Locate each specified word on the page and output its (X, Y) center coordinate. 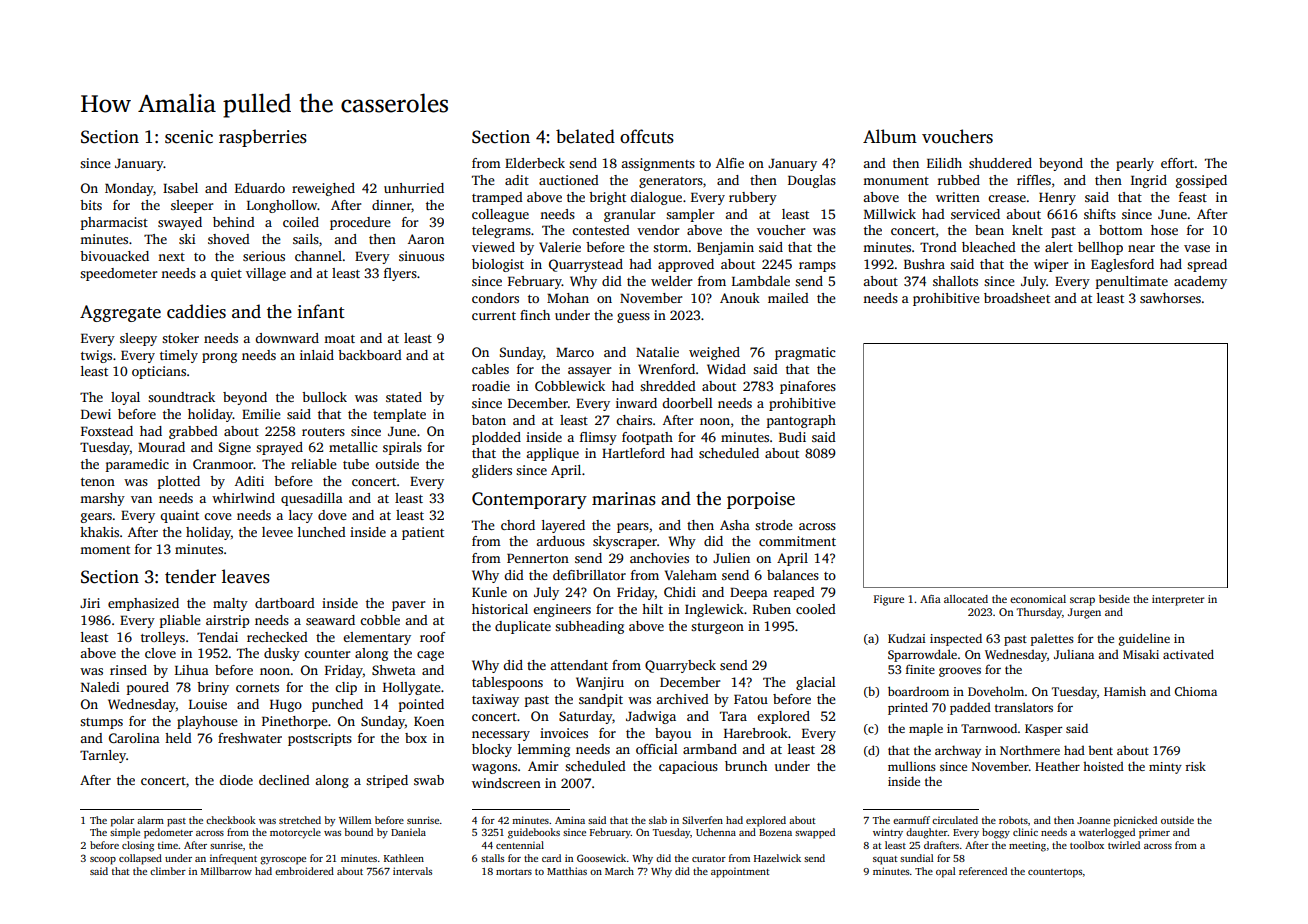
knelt (1027, 230)
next (171, 257)
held (178, 738)
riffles (1034, 180)
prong (219, 358)
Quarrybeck (680, 666)
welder (671, 281)
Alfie (730, 163)
